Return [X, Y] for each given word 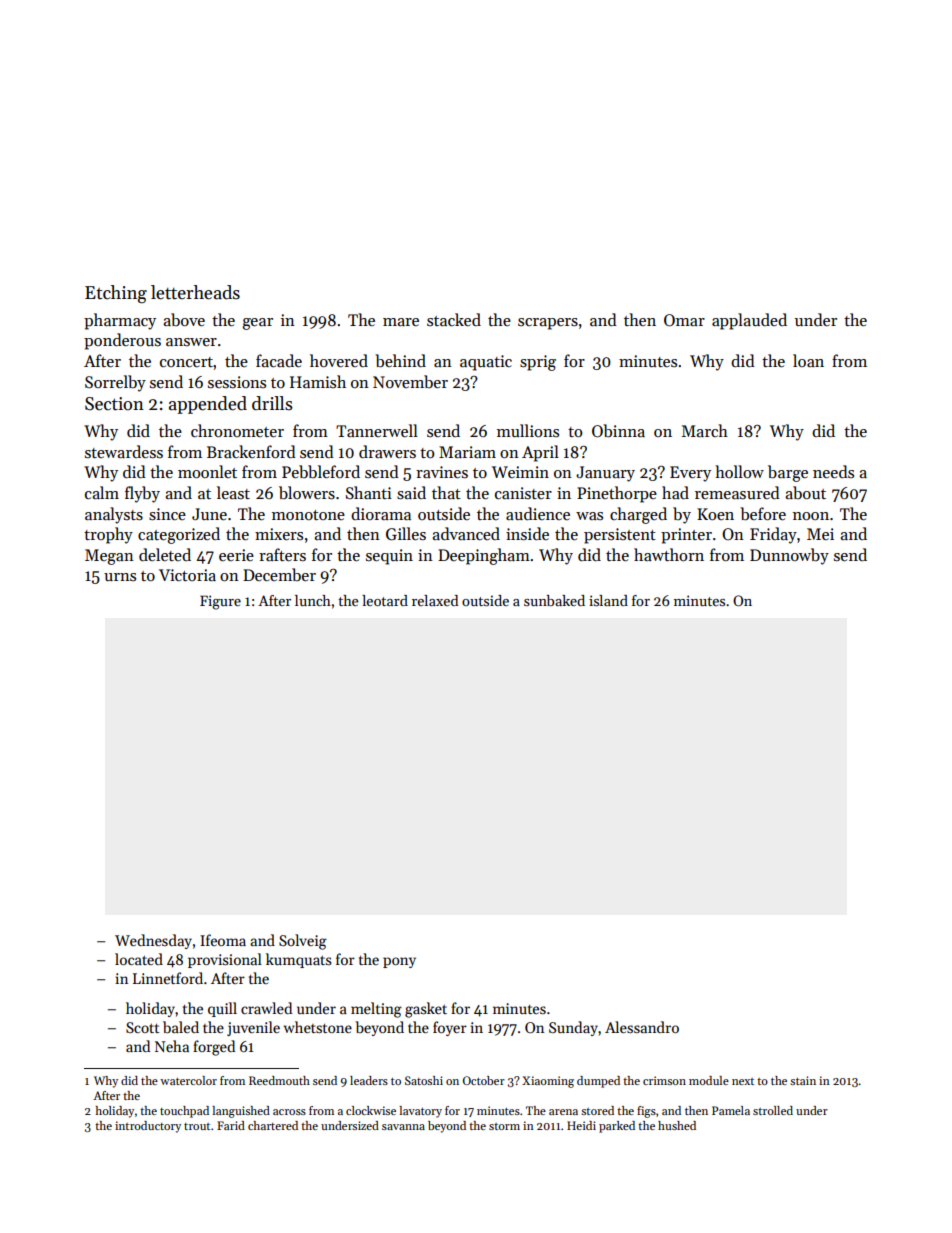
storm [504, 1126]
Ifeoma [223, 940]
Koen [715, 514]
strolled [773, 1110]
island [608, 600]
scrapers [548, 324]
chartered [273, 1125]
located [139, 959]
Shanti [369, 492]
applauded [749, 321]
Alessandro [642, 1027]
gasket [426, 1010]
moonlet [207, 471]
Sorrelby [115, 383]
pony [399, 962]
